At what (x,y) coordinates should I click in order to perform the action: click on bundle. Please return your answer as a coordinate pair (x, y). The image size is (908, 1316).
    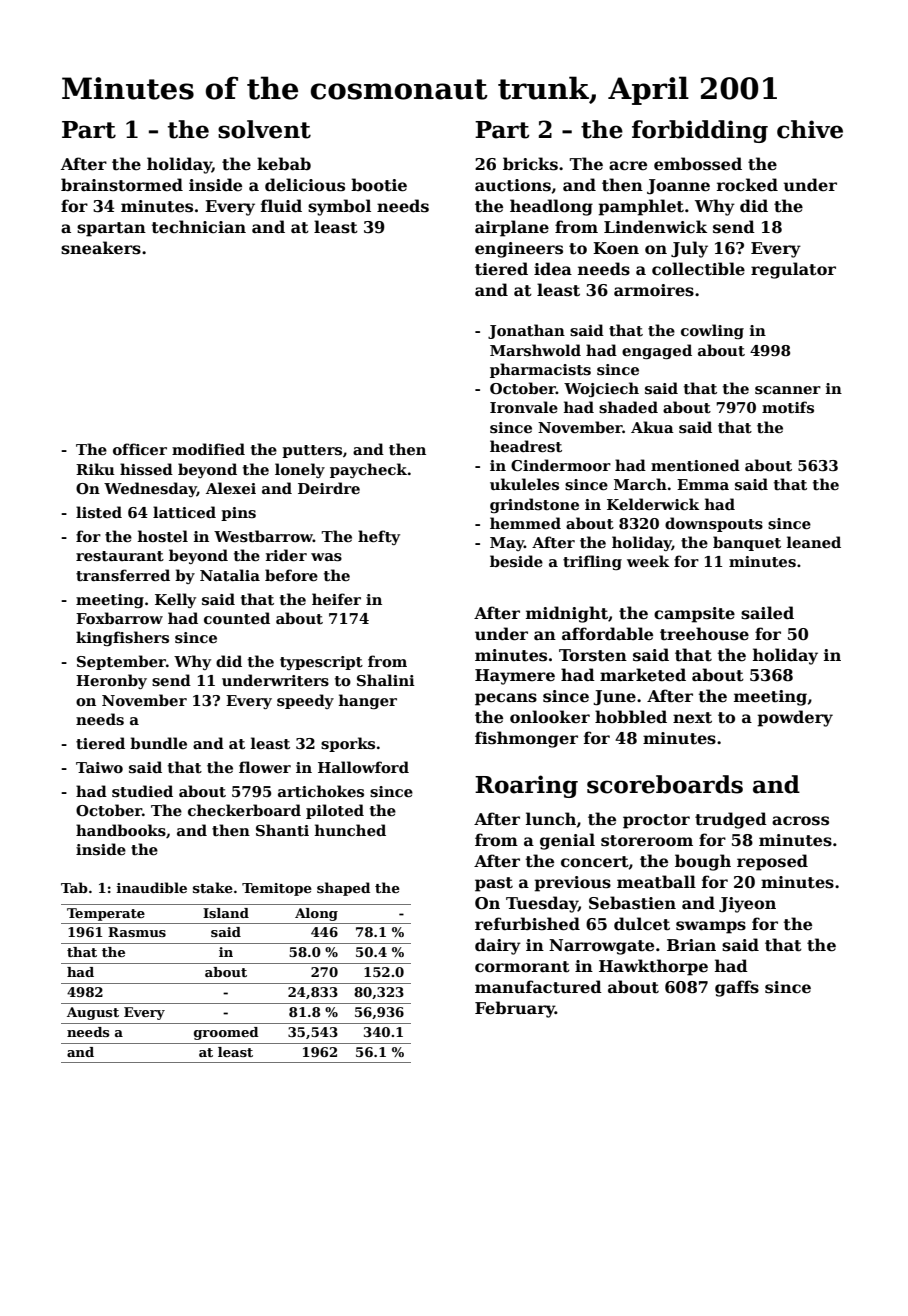
    Looking at the image, I should click on (158, 743).
